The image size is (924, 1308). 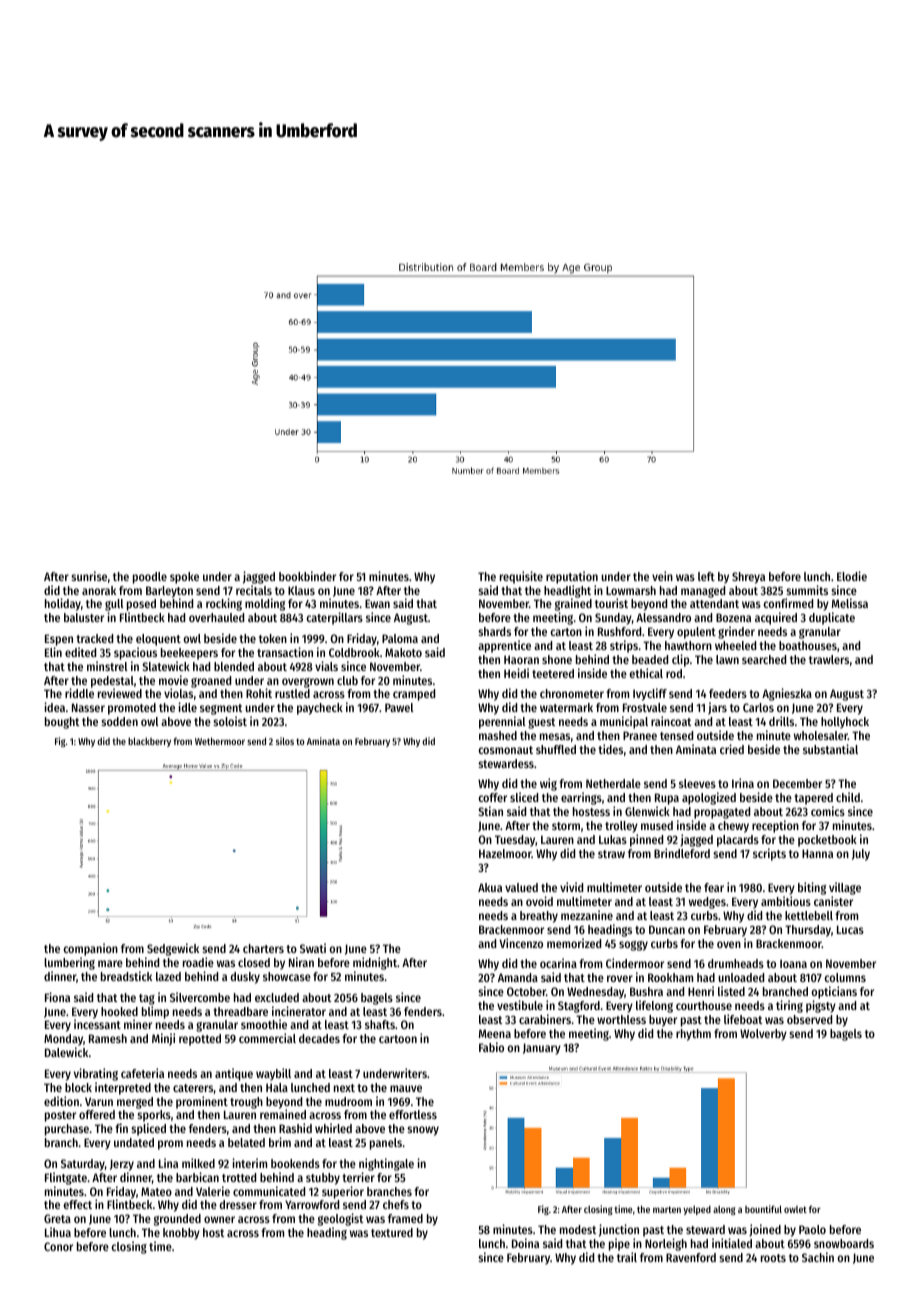 I want to click on Paloma, so click(x=400, y=638).
